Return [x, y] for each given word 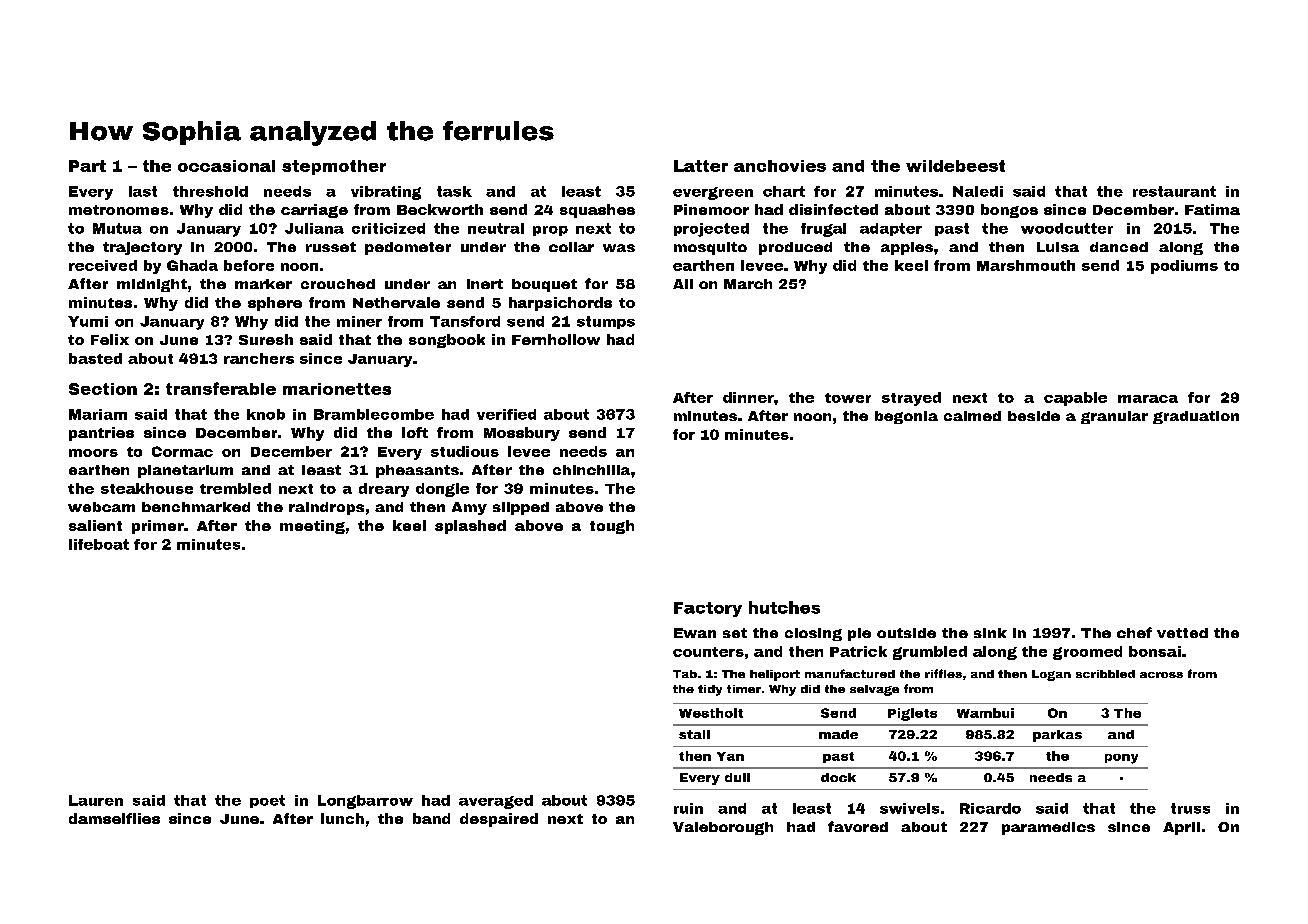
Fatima [1212, 209]
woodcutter [1067, 228]
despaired [499, 820]
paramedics [1048, 828]
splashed [470, 527]
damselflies [114, 818]
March [748, 284]
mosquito [710, 248]
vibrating [386, 193]
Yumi [88, 321]
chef [1134, 632]
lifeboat [99, 544]
